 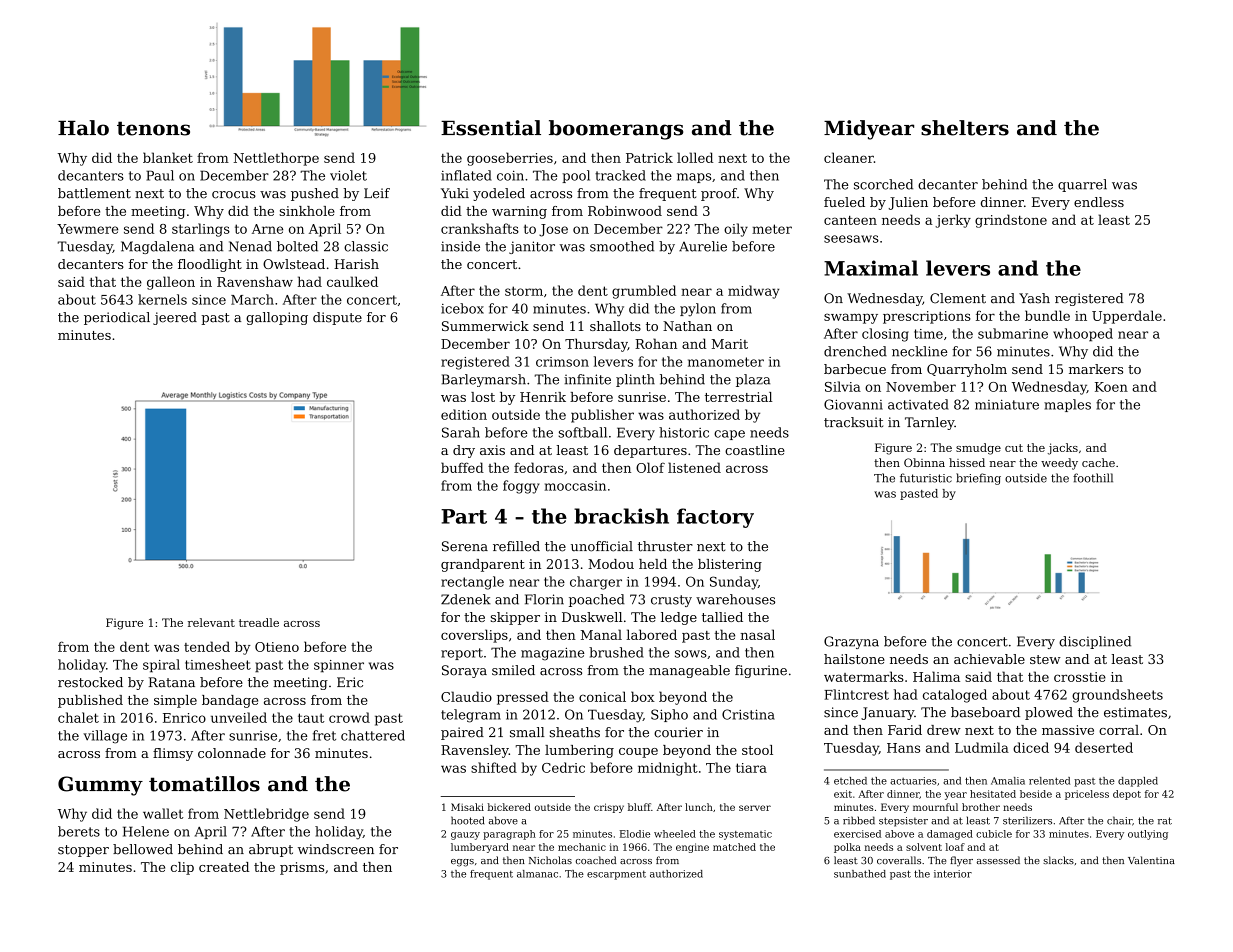 What do you see at coordinates (978, 479) in the image?
I see `briefing` at bounding box center [978, 479].
